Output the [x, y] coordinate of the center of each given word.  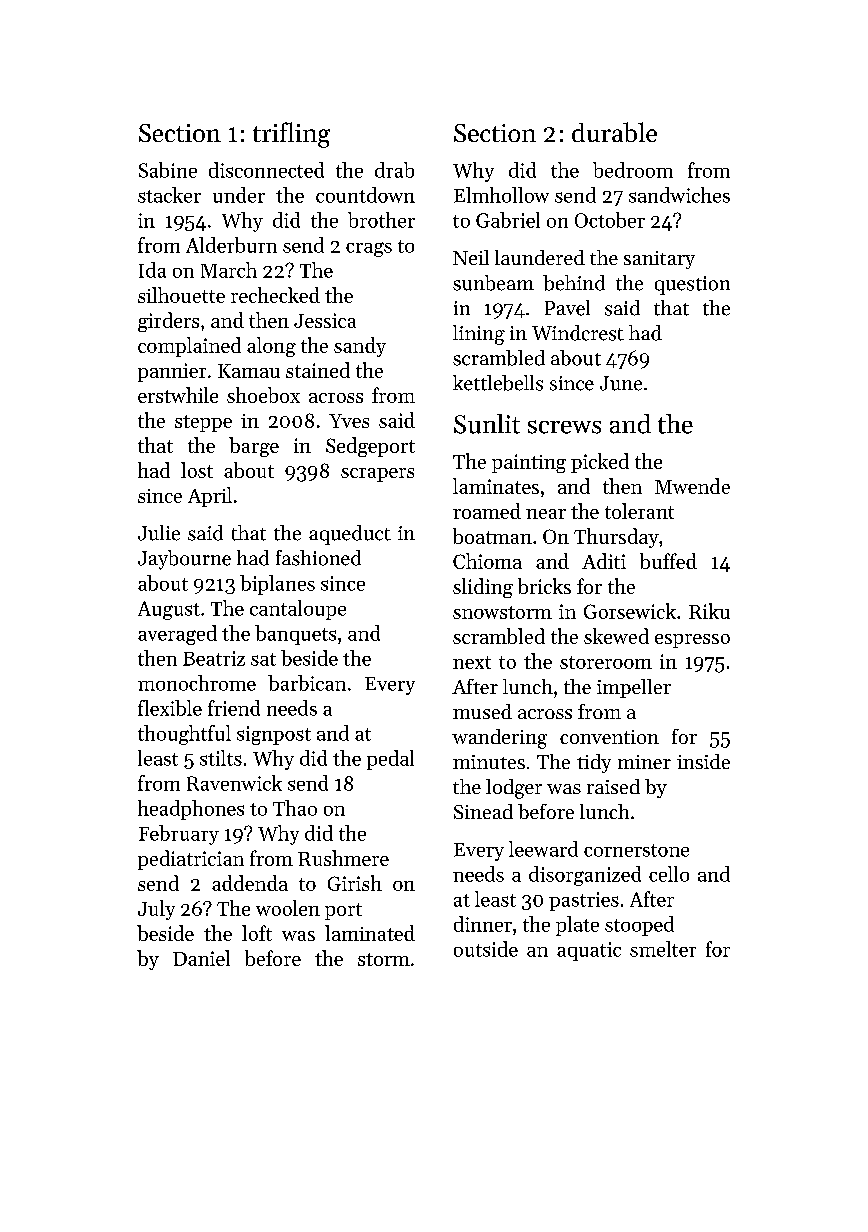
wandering [499, 739]
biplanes [277, 585]
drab [394, 170]
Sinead [483, 811]
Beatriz [214, 658]
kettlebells [498, 383]
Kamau [249, 371]
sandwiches [679, 195]
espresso [692, 641]
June [621, 383]
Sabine [168, 170]
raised [613, 786]
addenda [250, 883]
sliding [483, 588]
